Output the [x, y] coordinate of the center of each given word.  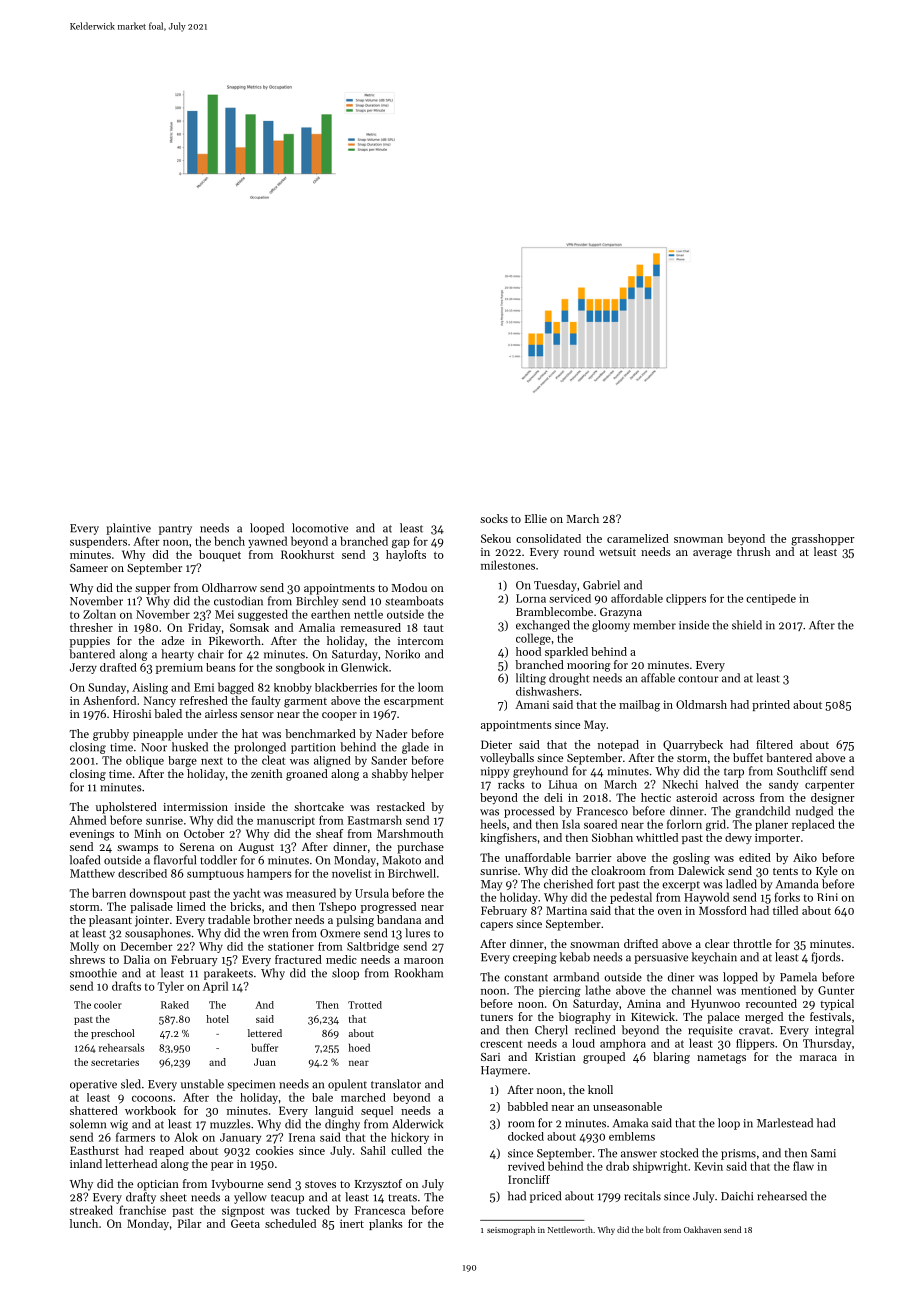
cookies [275, 1150]
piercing [560, 991]
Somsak [249, 627]
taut [433, 628]
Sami [823, 1153]
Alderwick [418, 1124]
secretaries [115, 1062]
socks [494, 518]
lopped [740, 978]
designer [833, 799]
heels [493, 824]
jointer [152, 921]
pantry [175, 530]
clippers [686, 599]
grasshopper [823, 540]
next [212, 761]
